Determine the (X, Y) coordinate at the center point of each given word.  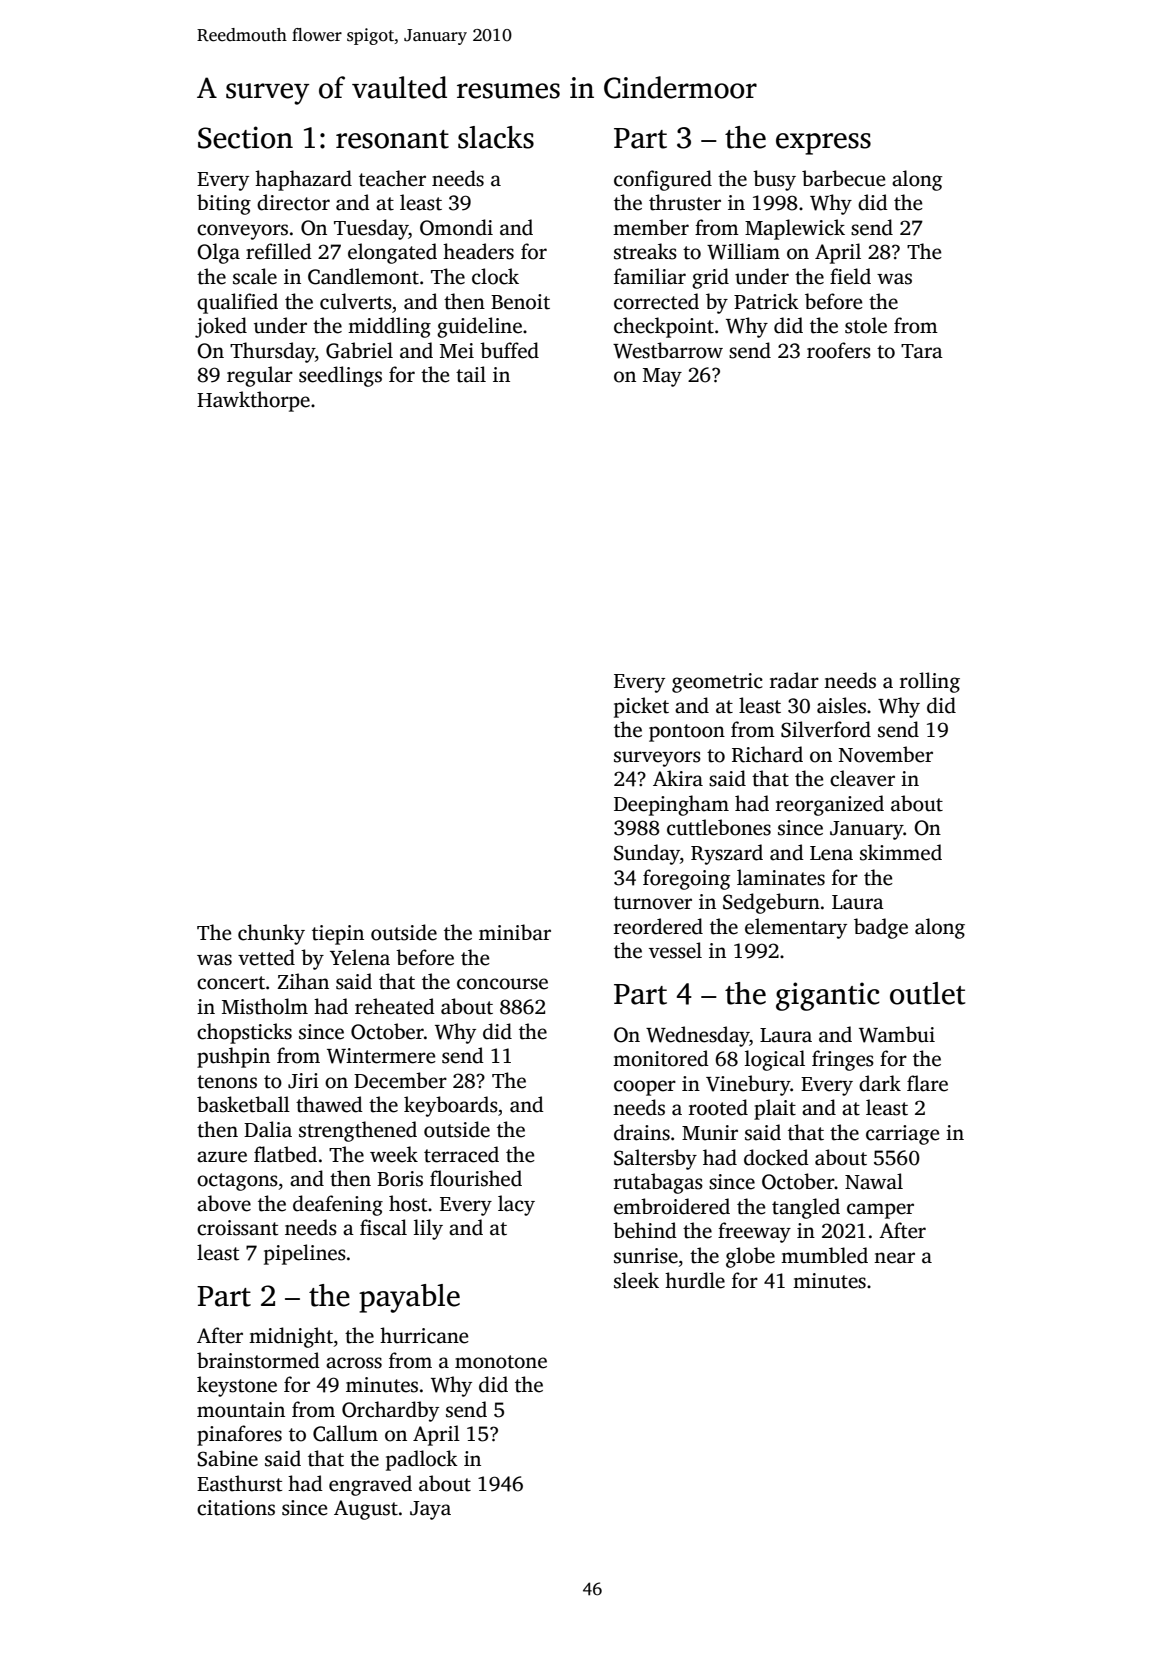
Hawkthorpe (253, 401)
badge (881, 928)
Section (245, 137)
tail (471, 374)
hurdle (695, 1280)
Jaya (430, 1510)
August (366, 1510)
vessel (675, 950)
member (651, 227)
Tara (922, 351)
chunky (271, 934)
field (850, 276)
